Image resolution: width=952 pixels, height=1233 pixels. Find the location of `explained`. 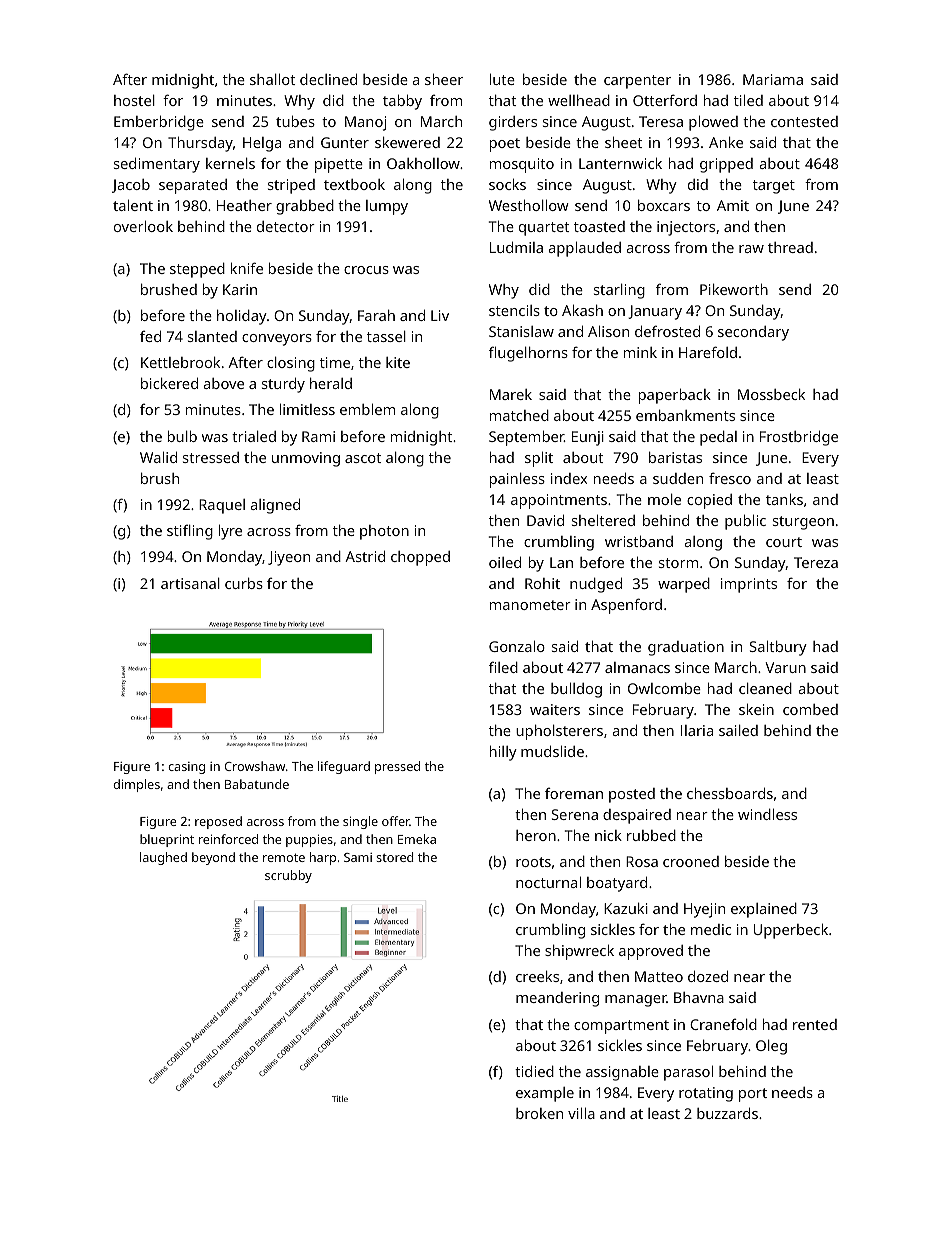

explained is located at coordinates (764, 910).
